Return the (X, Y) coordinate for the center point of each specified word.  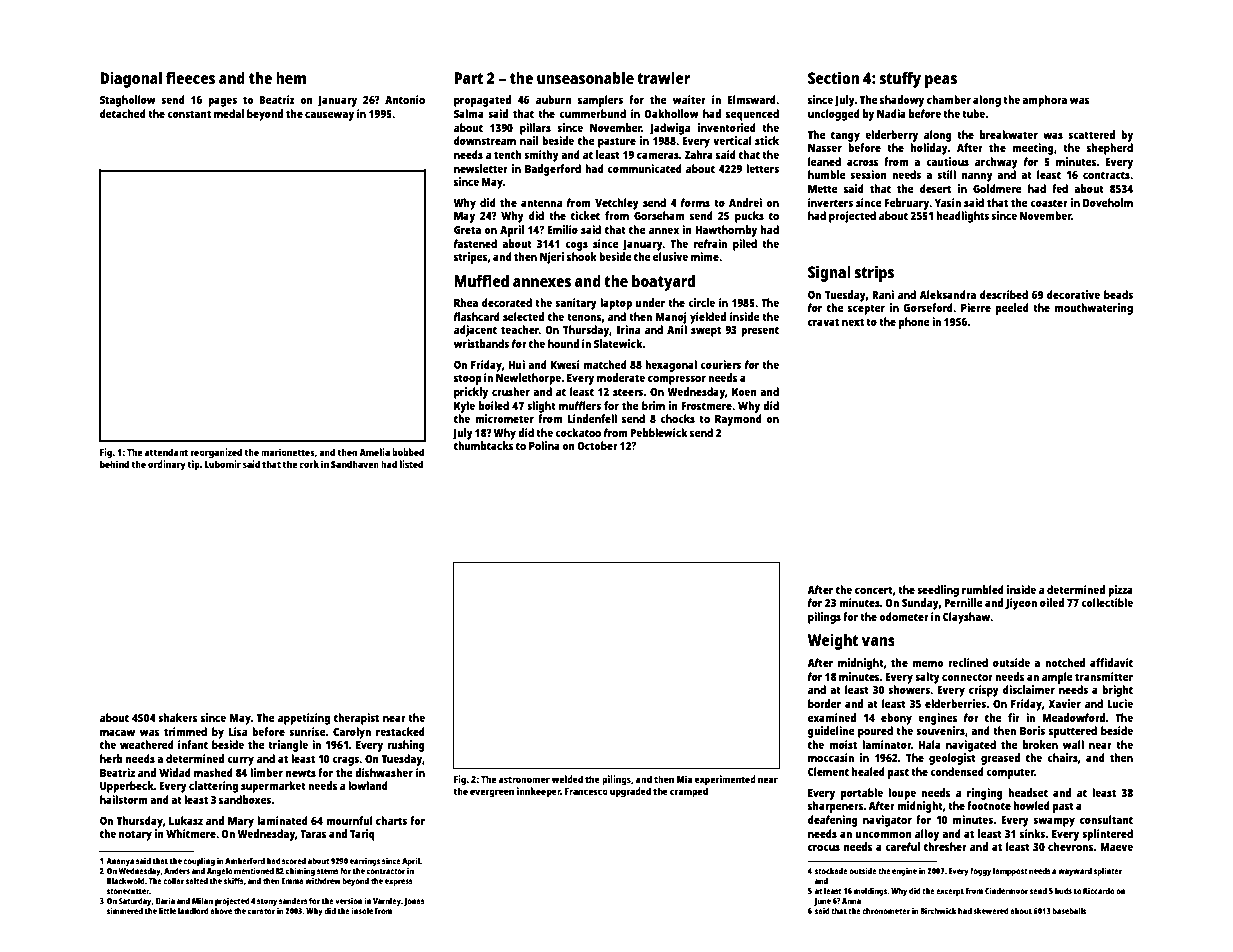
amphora (1044, 101)
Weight (833, 641)
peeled (1012, 309)
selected (523, 316)
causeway (329, 116)
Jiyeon (1021, 604)
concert (874, 590)
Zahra (699, 154)
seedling (938, 591)
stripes (471, 258)
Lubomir (223, 464)
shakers (178, 717)
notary (135, 835)
